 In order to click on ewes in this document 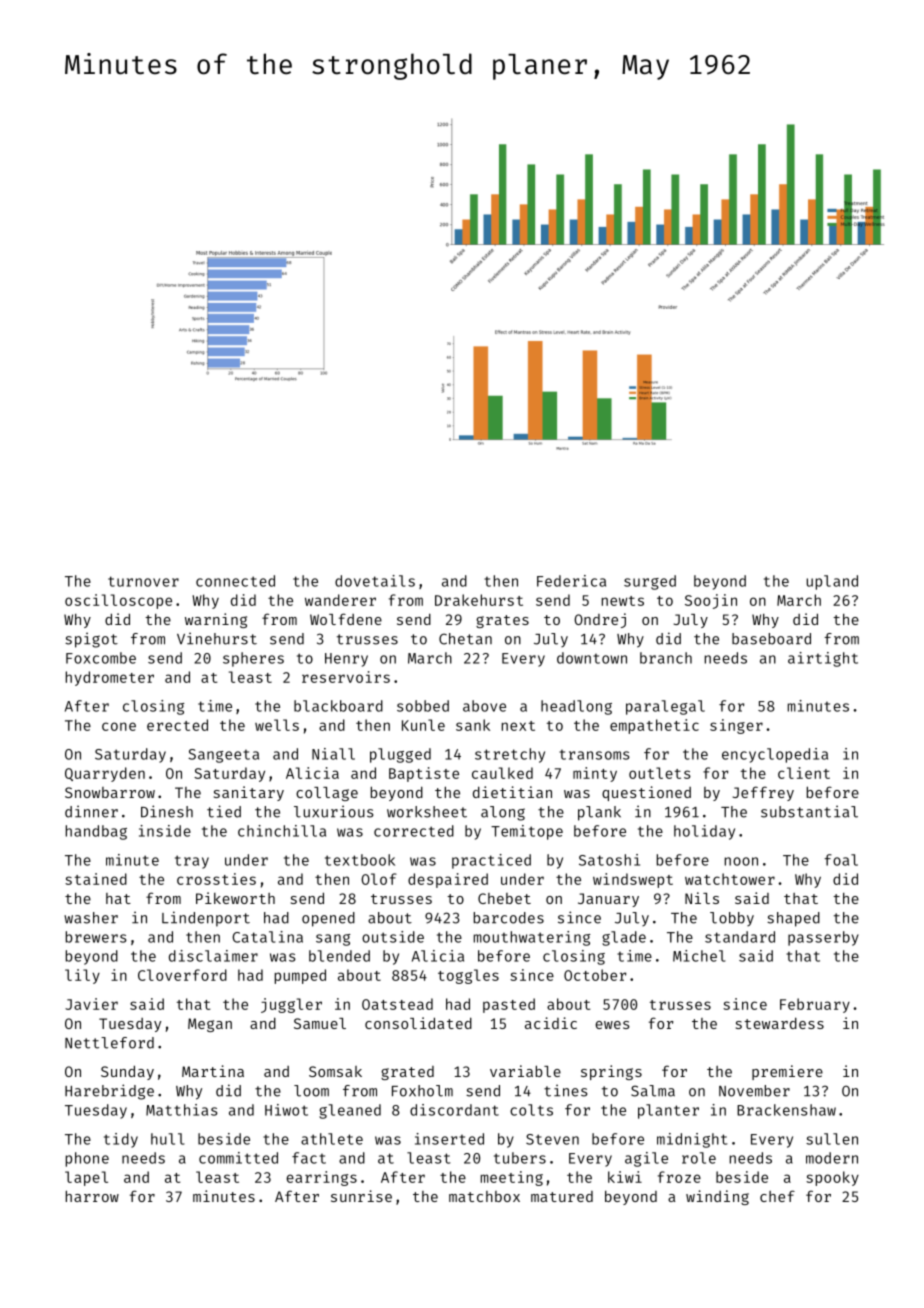, I will do `click(612, 1025)`.
